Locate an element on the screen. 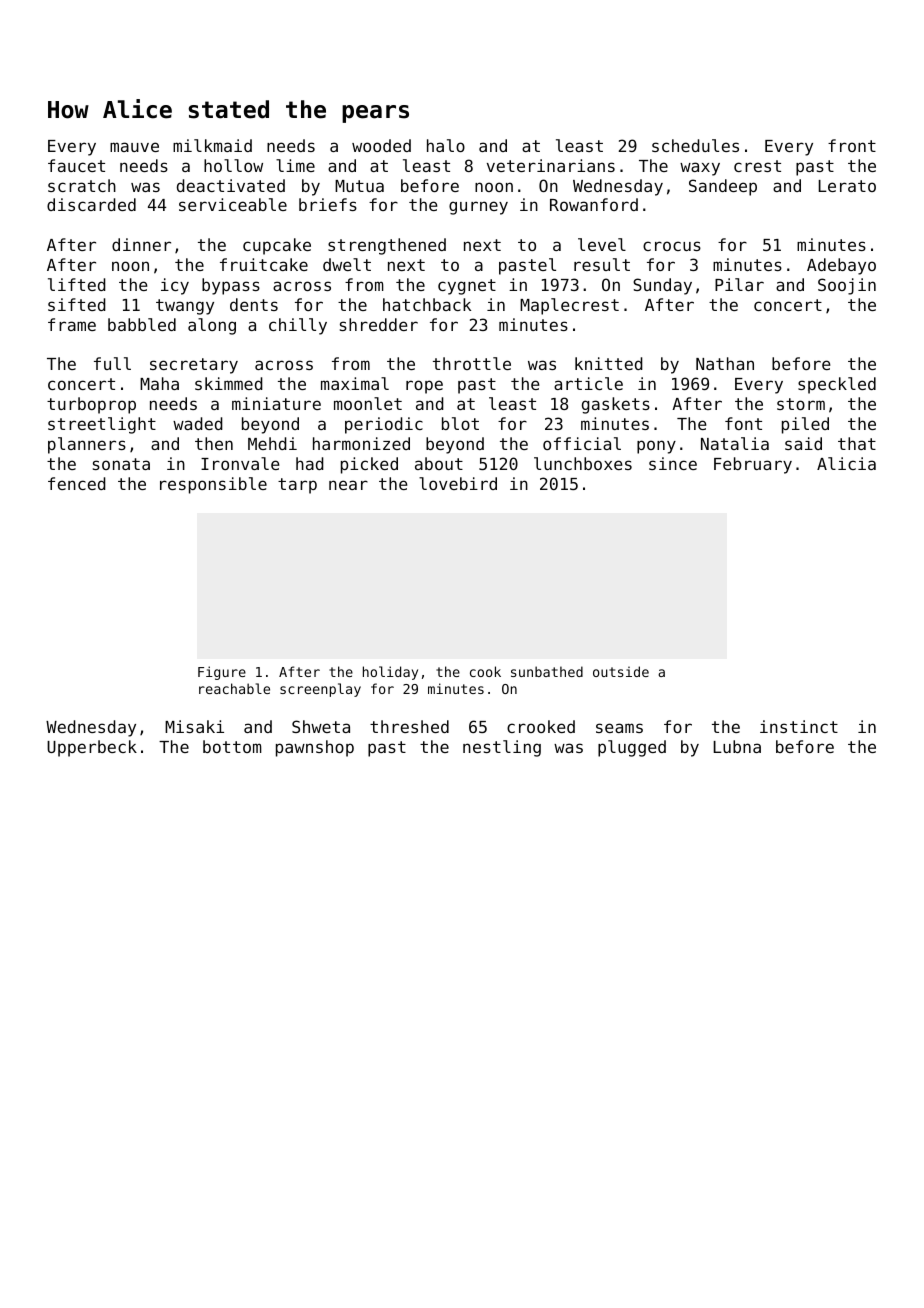 The height and width of the screenshot is (1308, 924). Upperbeck is located at coordinates (92, 748).
